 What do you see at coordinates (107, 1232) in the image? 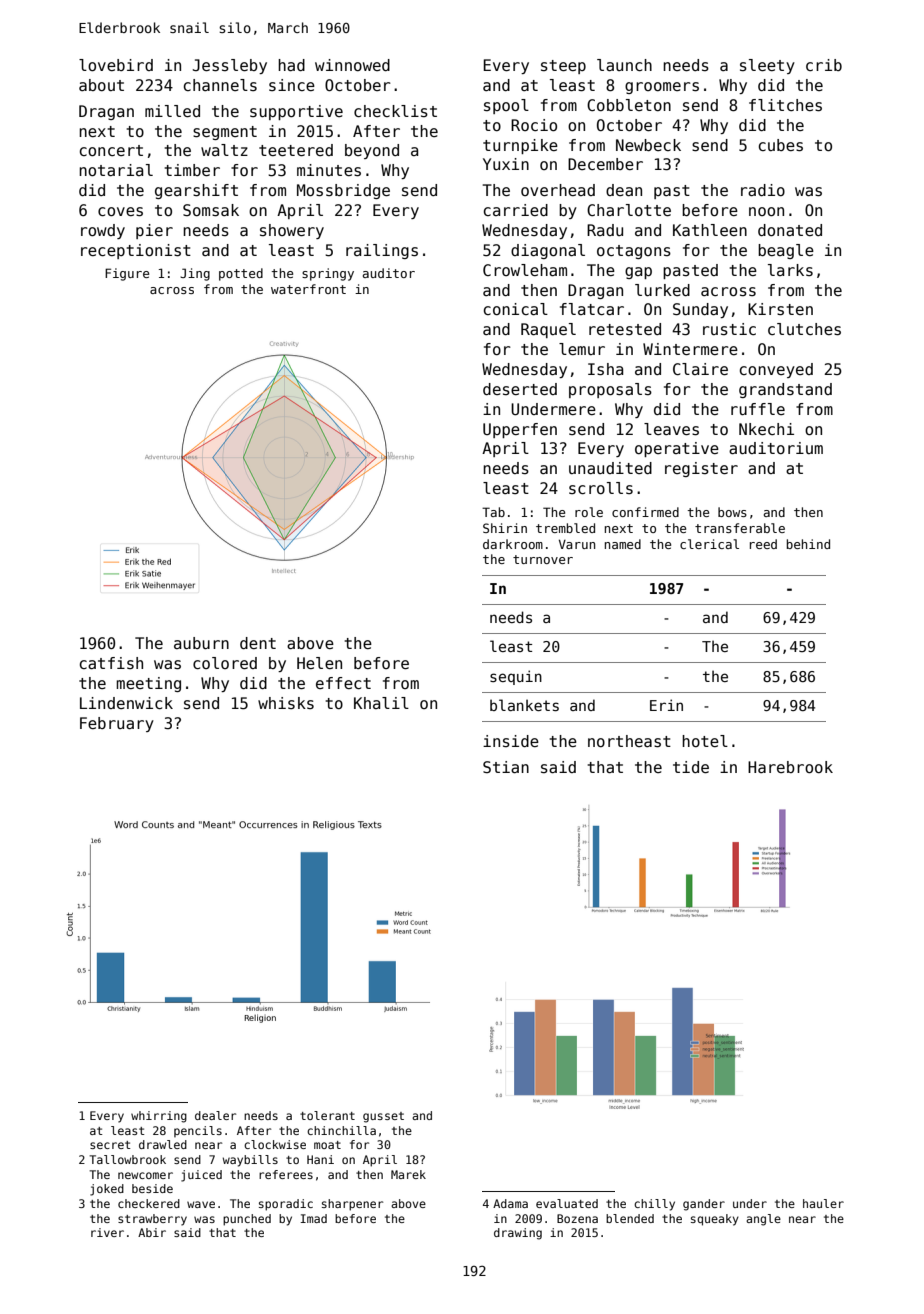
I see `river` at bounding box center [107, 1232].
